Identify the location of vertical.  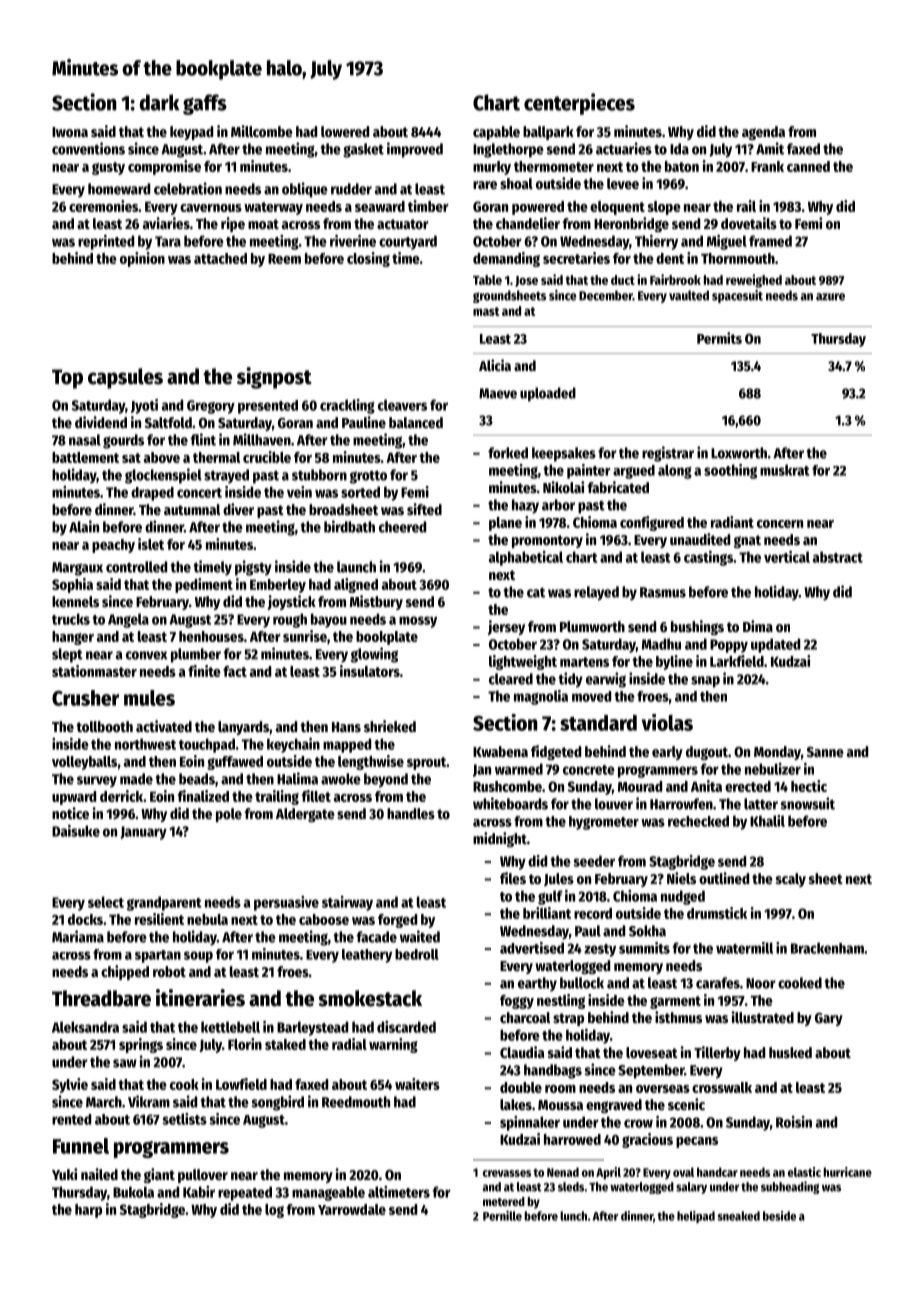
(787, 557).
